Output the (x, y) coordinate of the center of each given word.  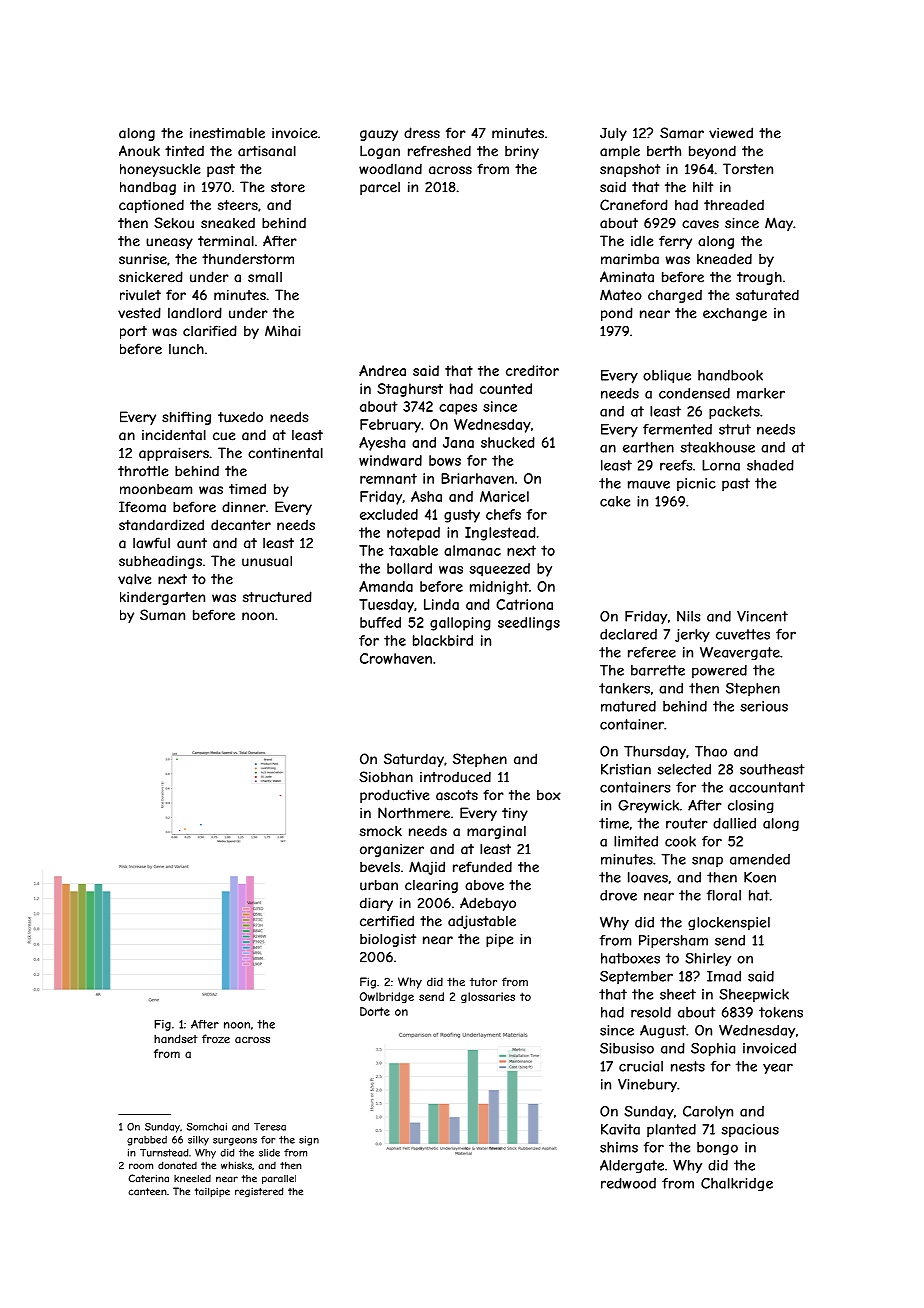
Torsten (748, 169)
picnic (696, 484)
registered (259, 1192)
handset (176, 1039)
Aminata (627, 277)
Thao (711, 751)
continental (285, 453)
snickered (151, 277)
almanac (472, 550)
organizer (392, 850)
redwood (628, 1183)
